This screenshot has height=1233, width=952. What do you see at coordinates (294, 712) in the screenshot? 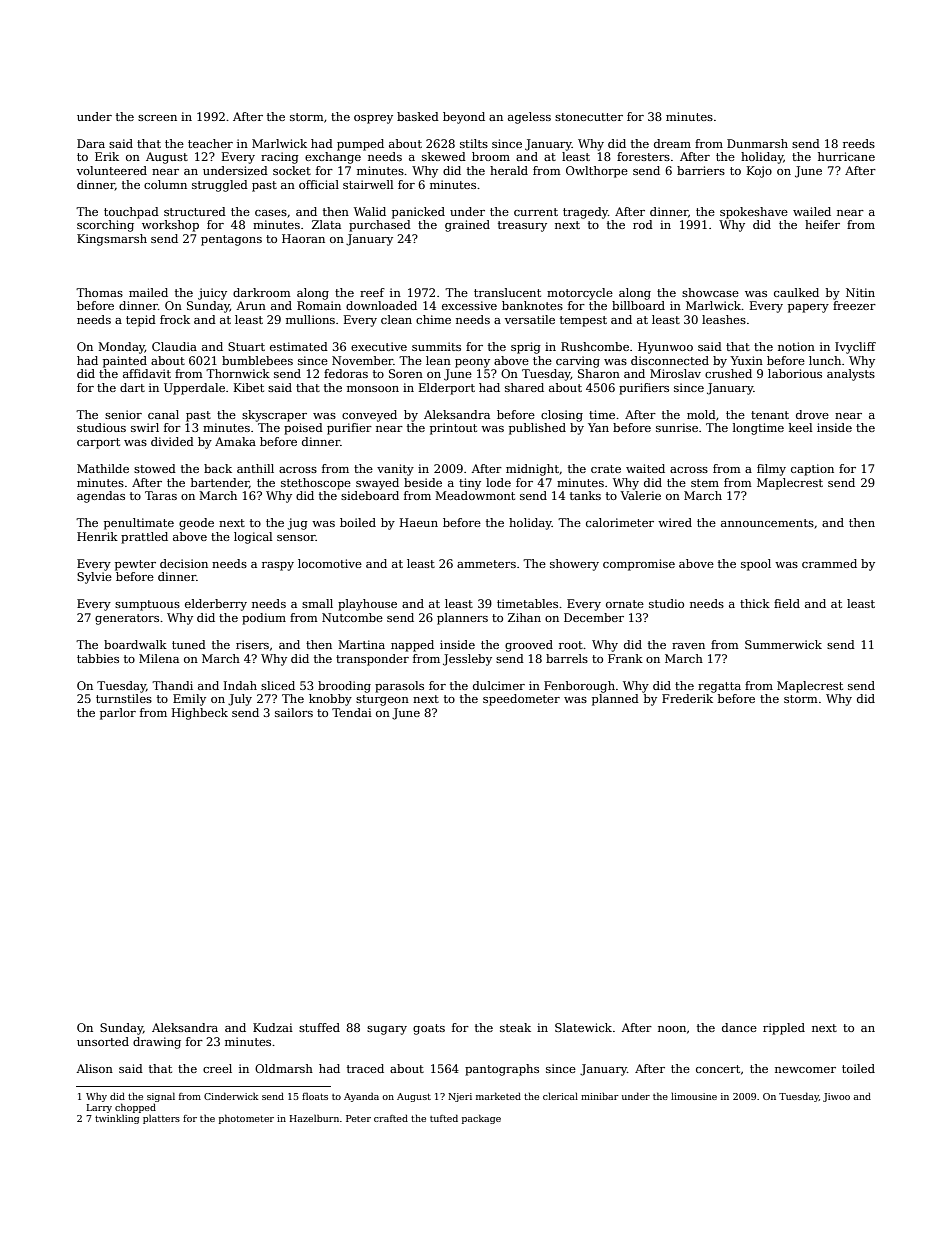
I see `sailors` at bounding box center [294, 712].
